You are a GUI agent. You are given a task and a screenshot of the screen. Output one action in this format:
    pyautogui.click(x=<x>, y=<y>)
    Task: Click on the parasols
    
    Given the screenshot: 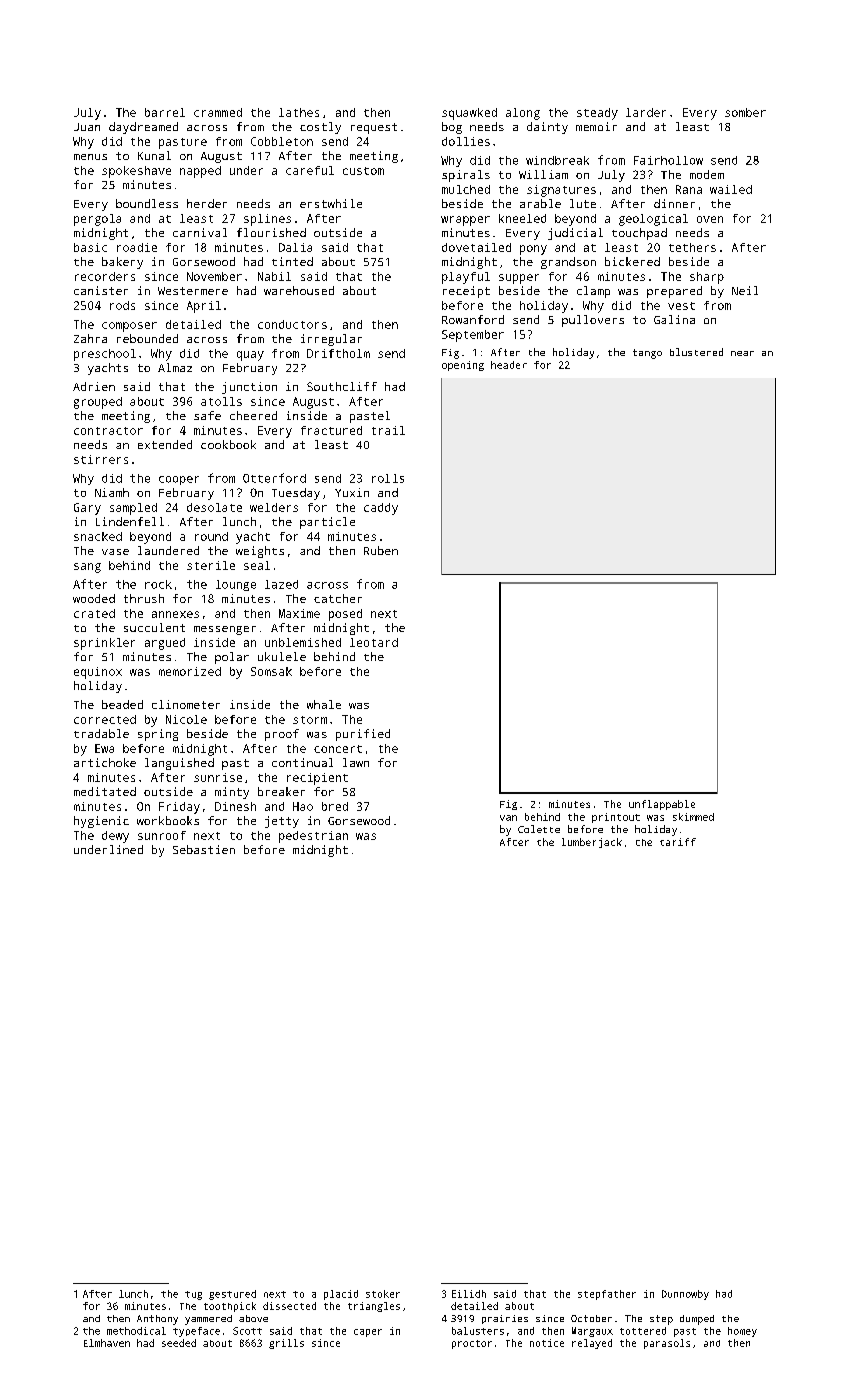 What is the action you would take?
    pyautogui.click(x=667, y=1344)
